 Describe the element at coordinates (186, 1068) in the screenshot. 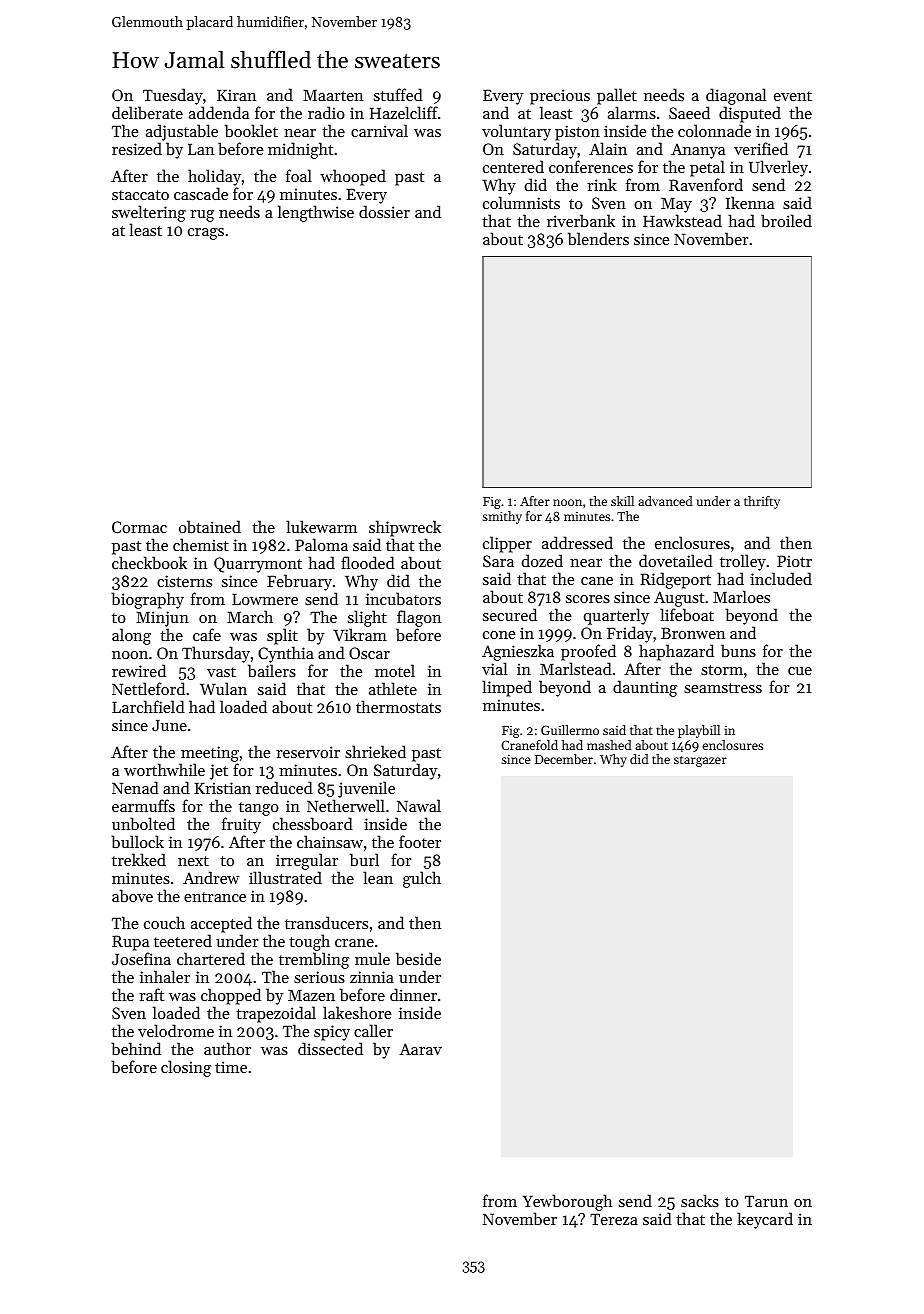

I see `closing` at that location.
